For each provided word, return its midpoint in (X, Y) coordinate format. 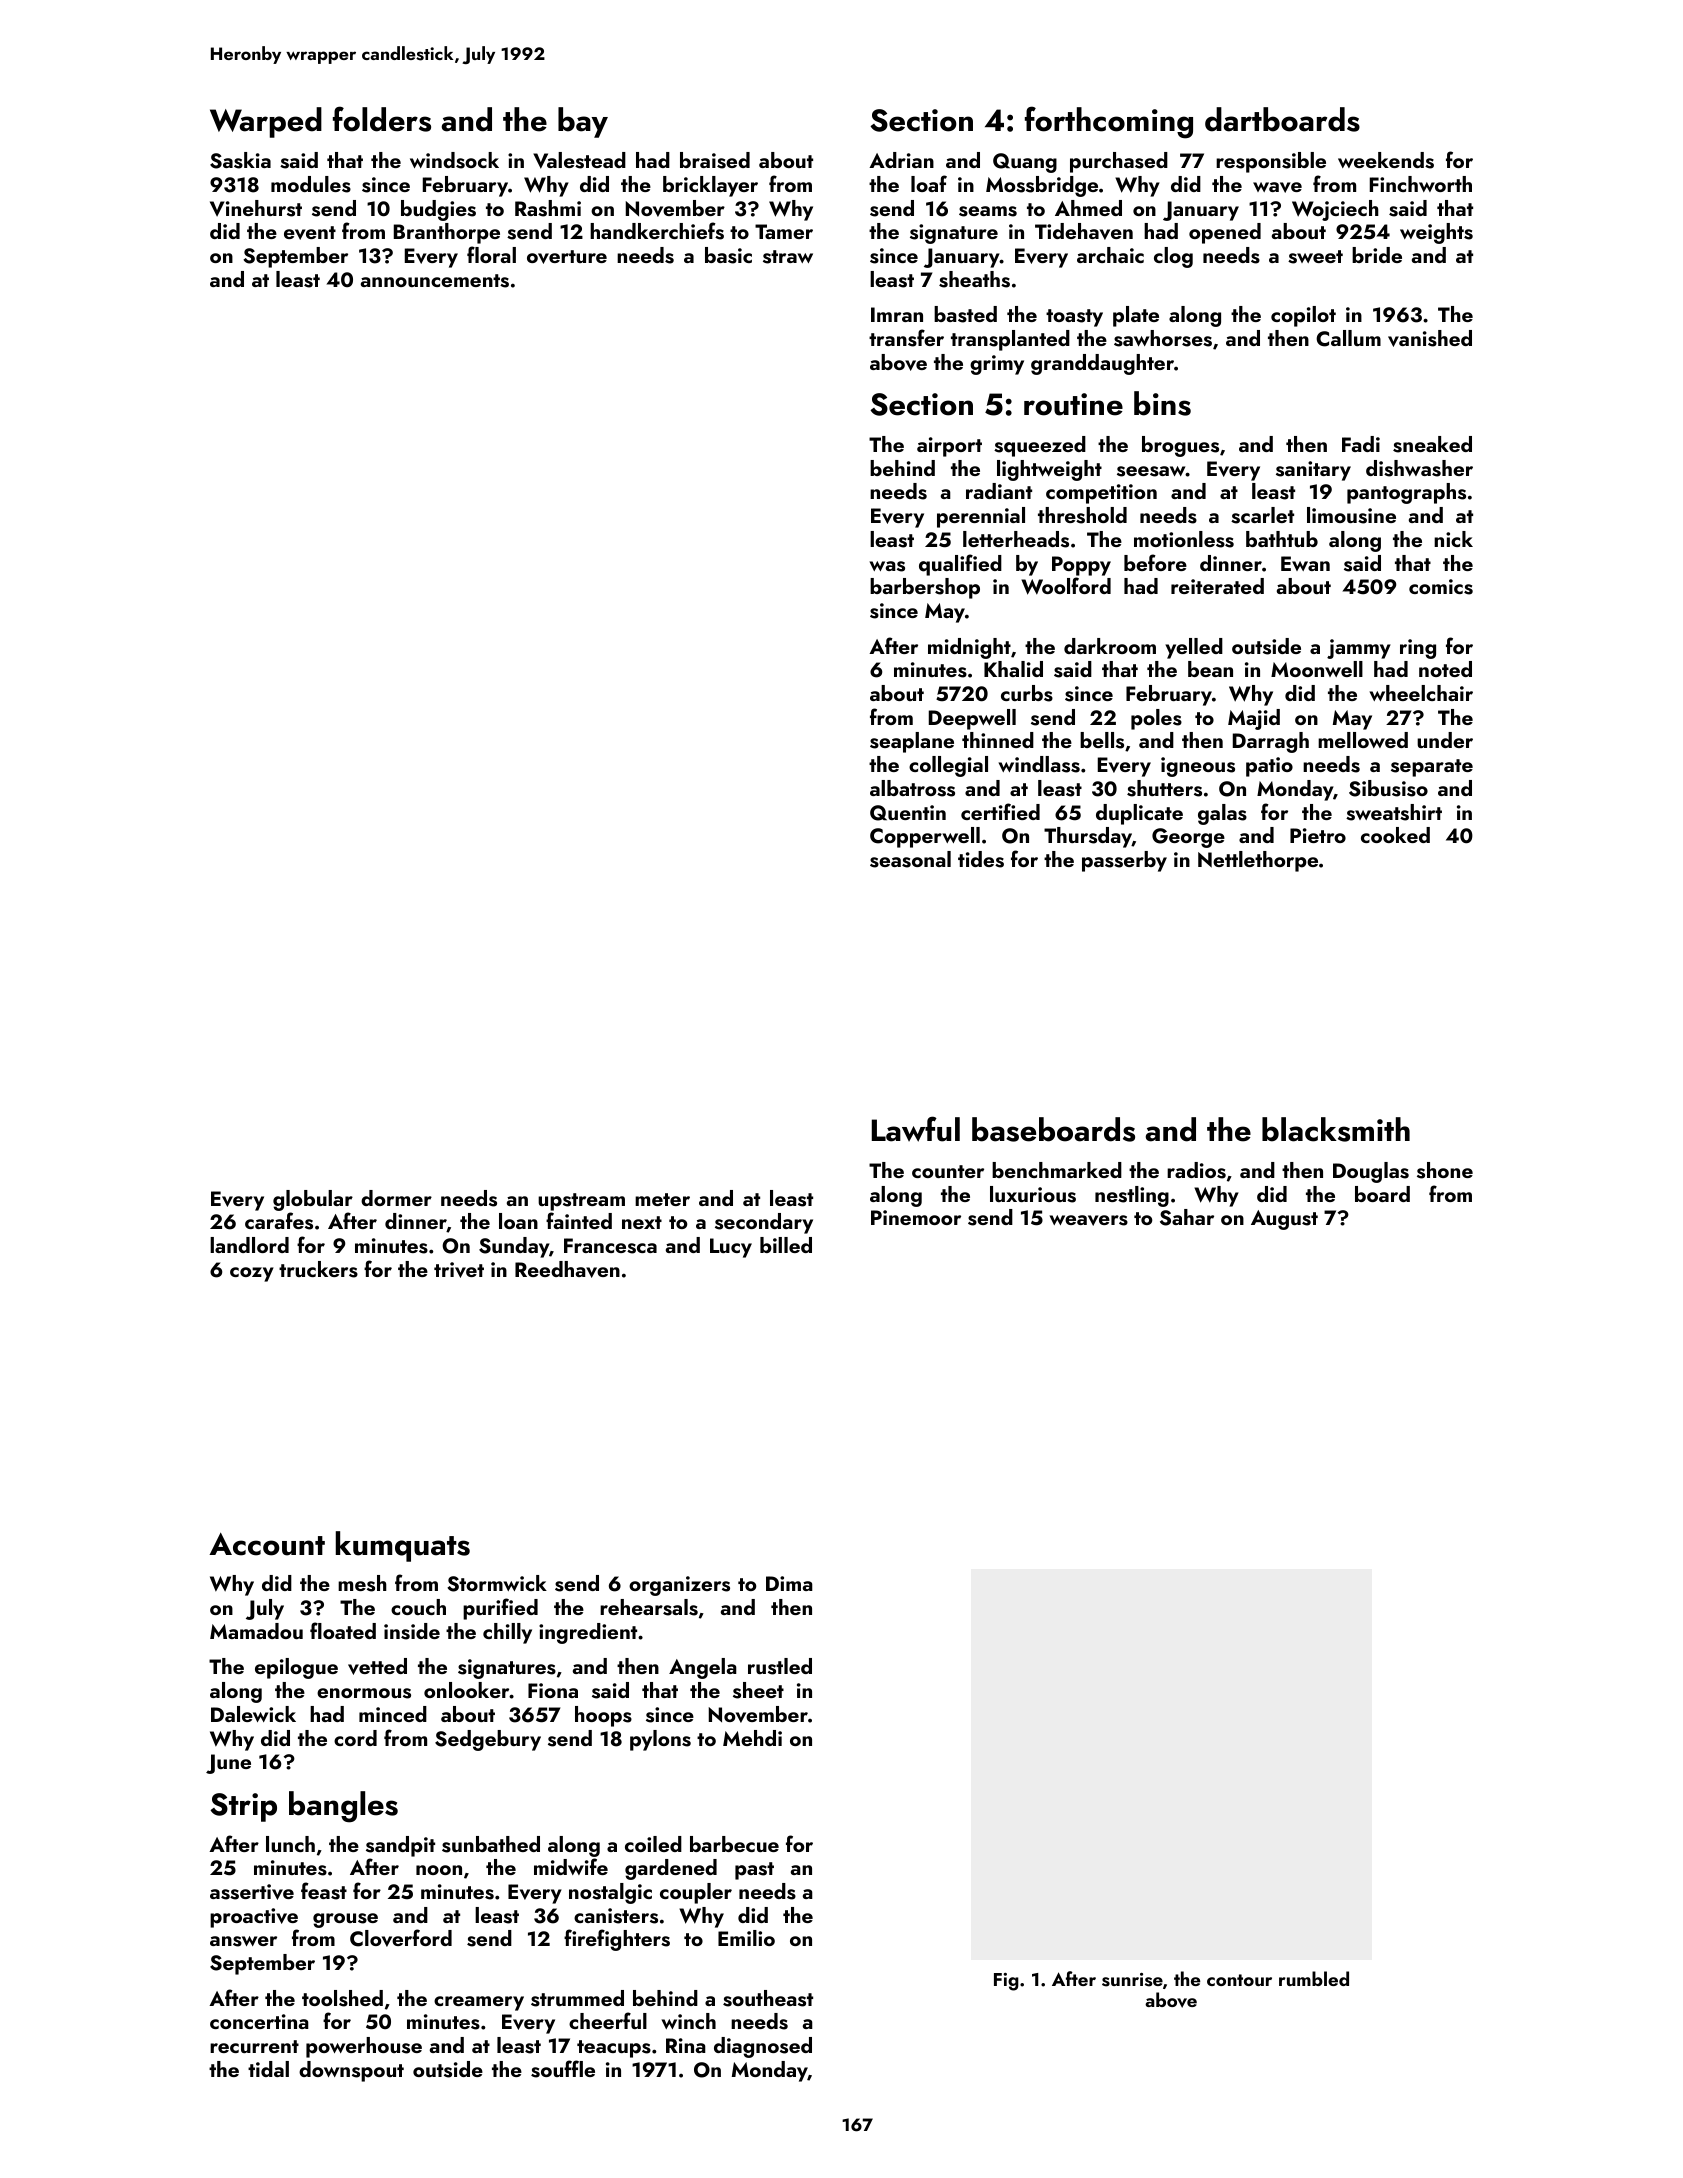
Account (267, 1544)
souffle (563, 2069)
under (1445, 740)
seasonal (910, 859)
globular (313, 1200)
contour (1239, 1980)
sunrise (1132, 1980)
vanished (1430, 338)
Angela (703, 1668)
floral (491, 254)
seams (988, 211)
